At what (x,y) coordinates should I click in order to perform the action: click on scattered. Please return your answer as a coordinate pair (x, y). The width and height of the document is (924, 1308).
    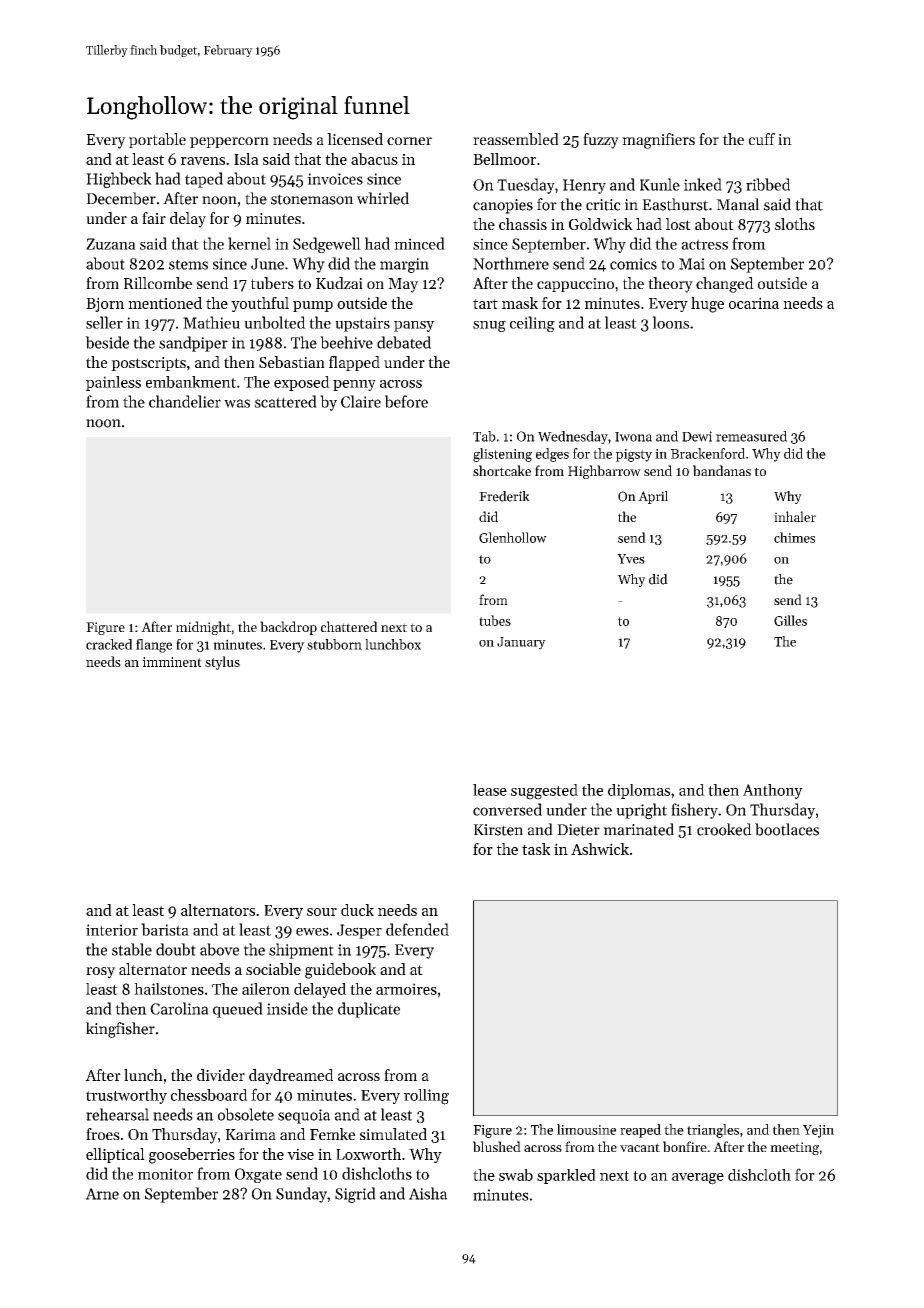
    Looking at the image, I should click on (286, 401).
